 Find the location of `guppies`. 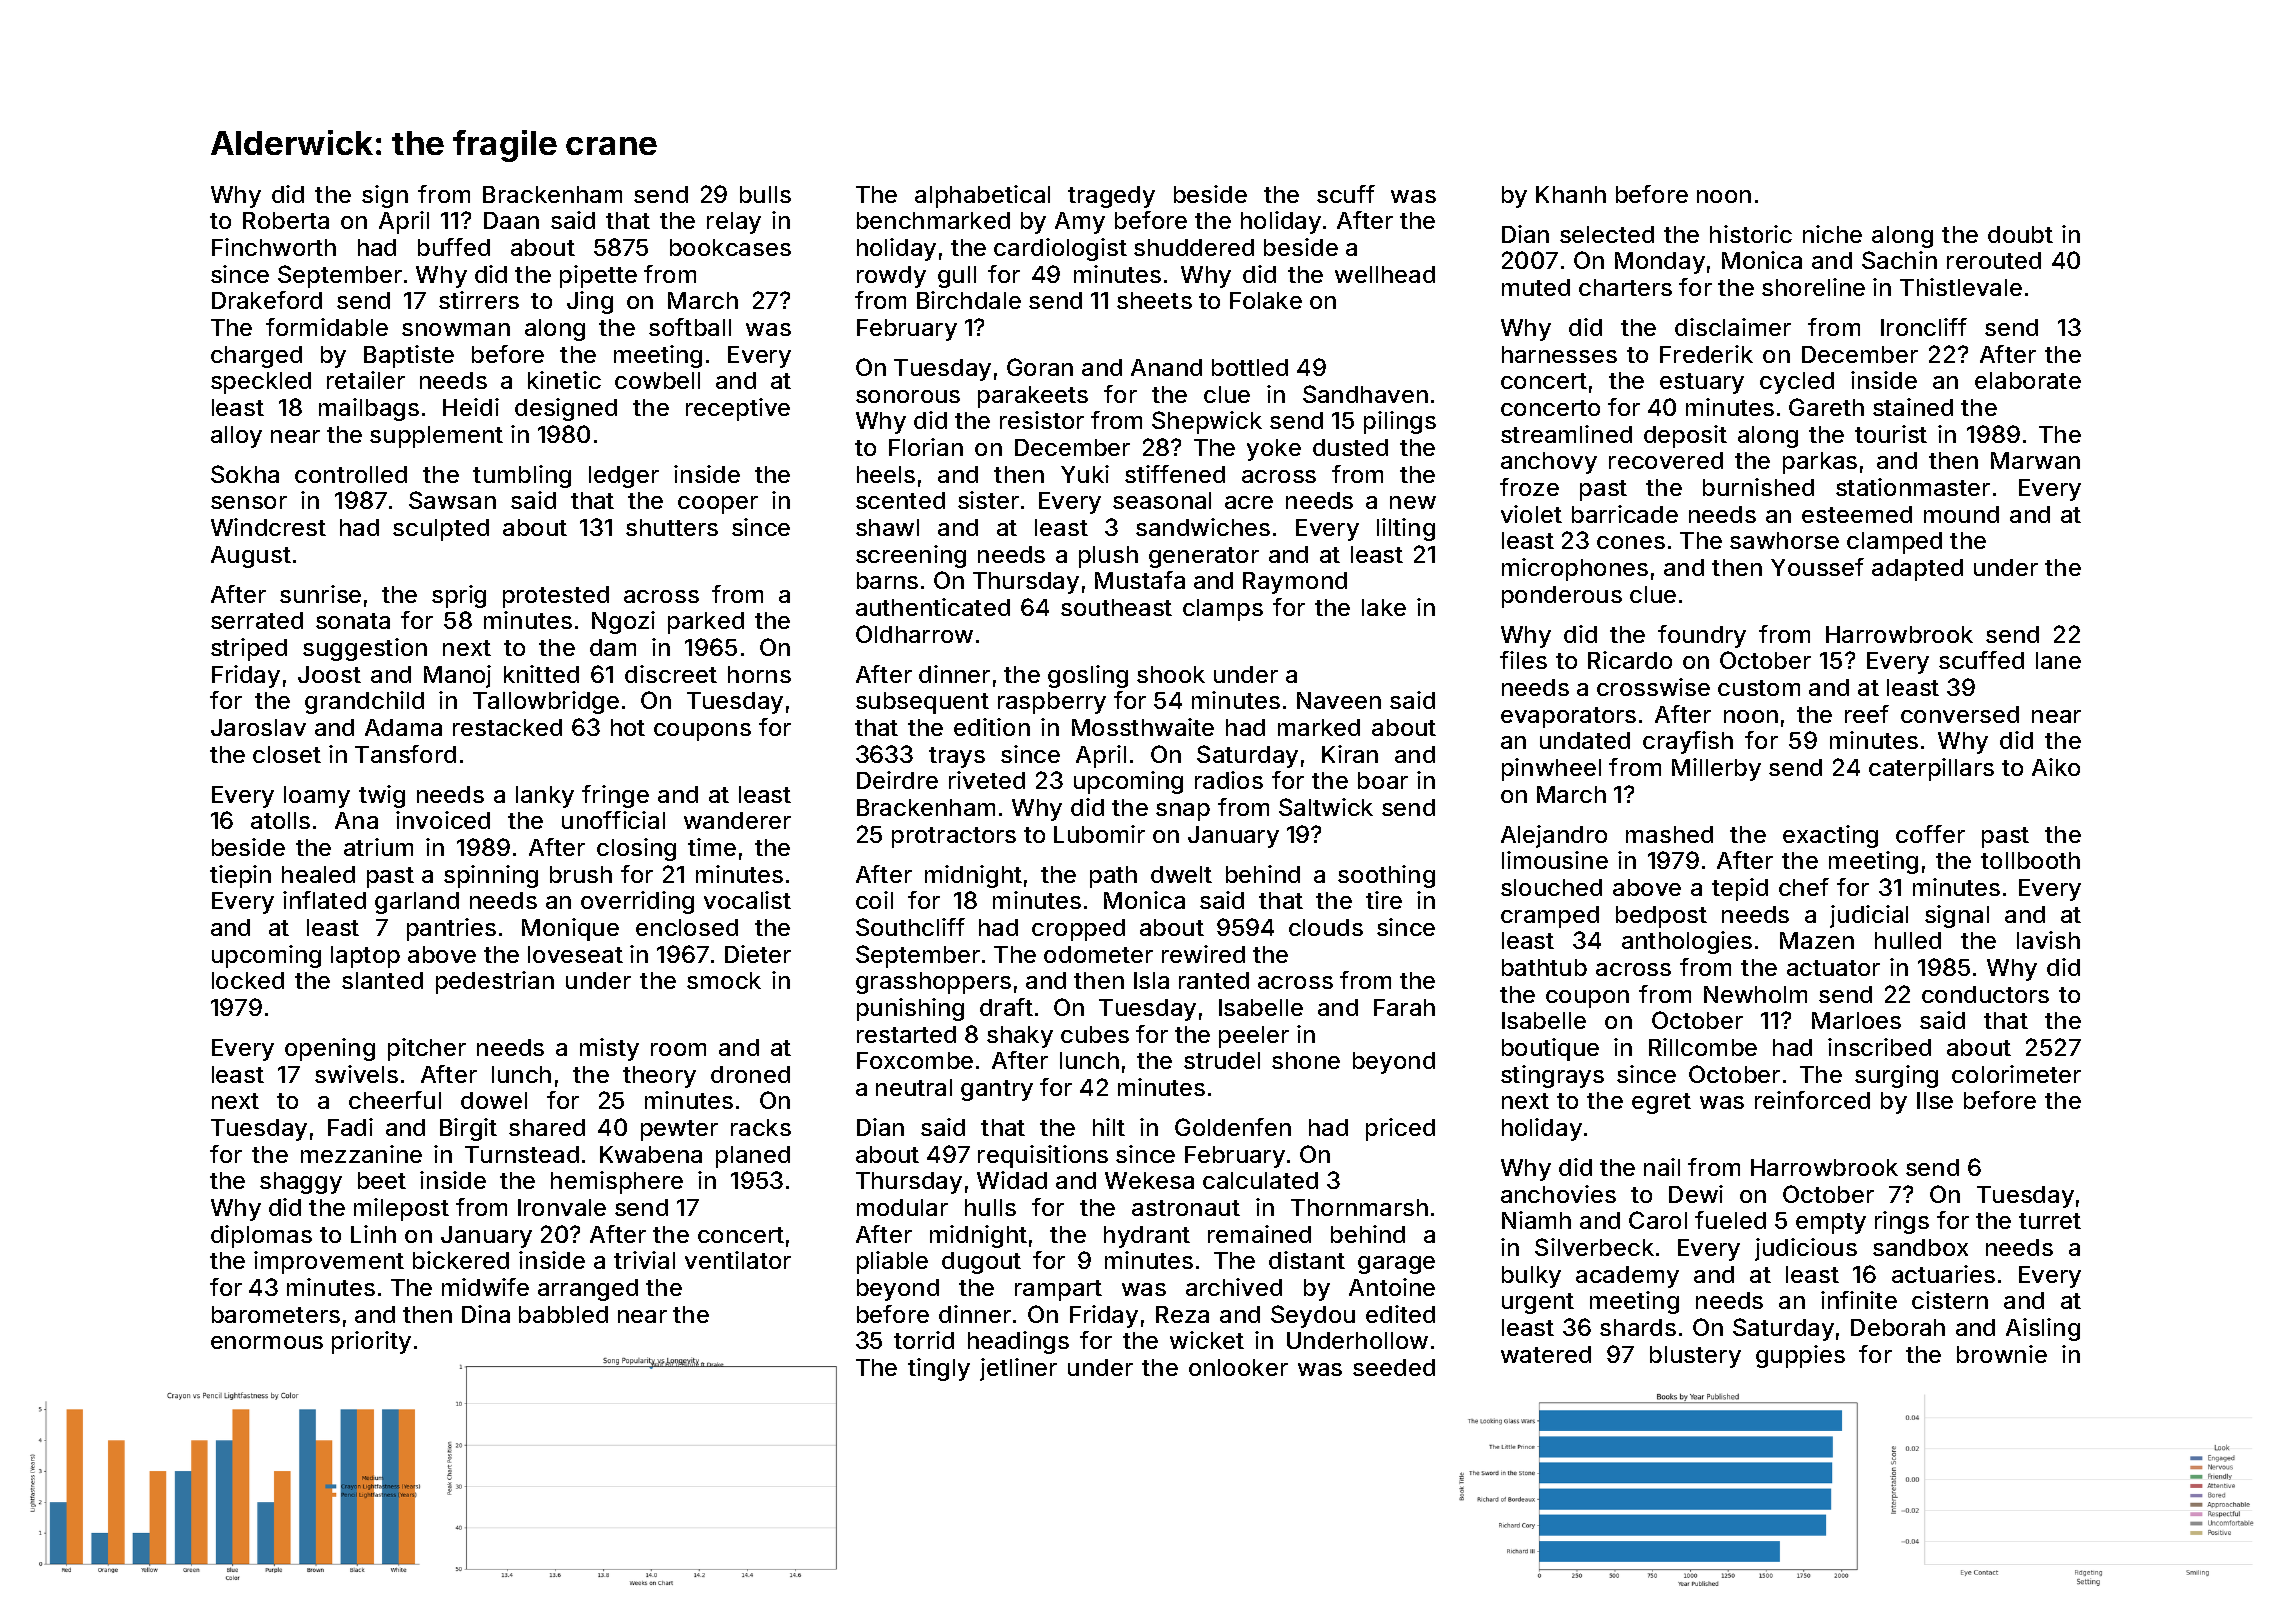

guppies is located at coordinates (1800, 1356).
